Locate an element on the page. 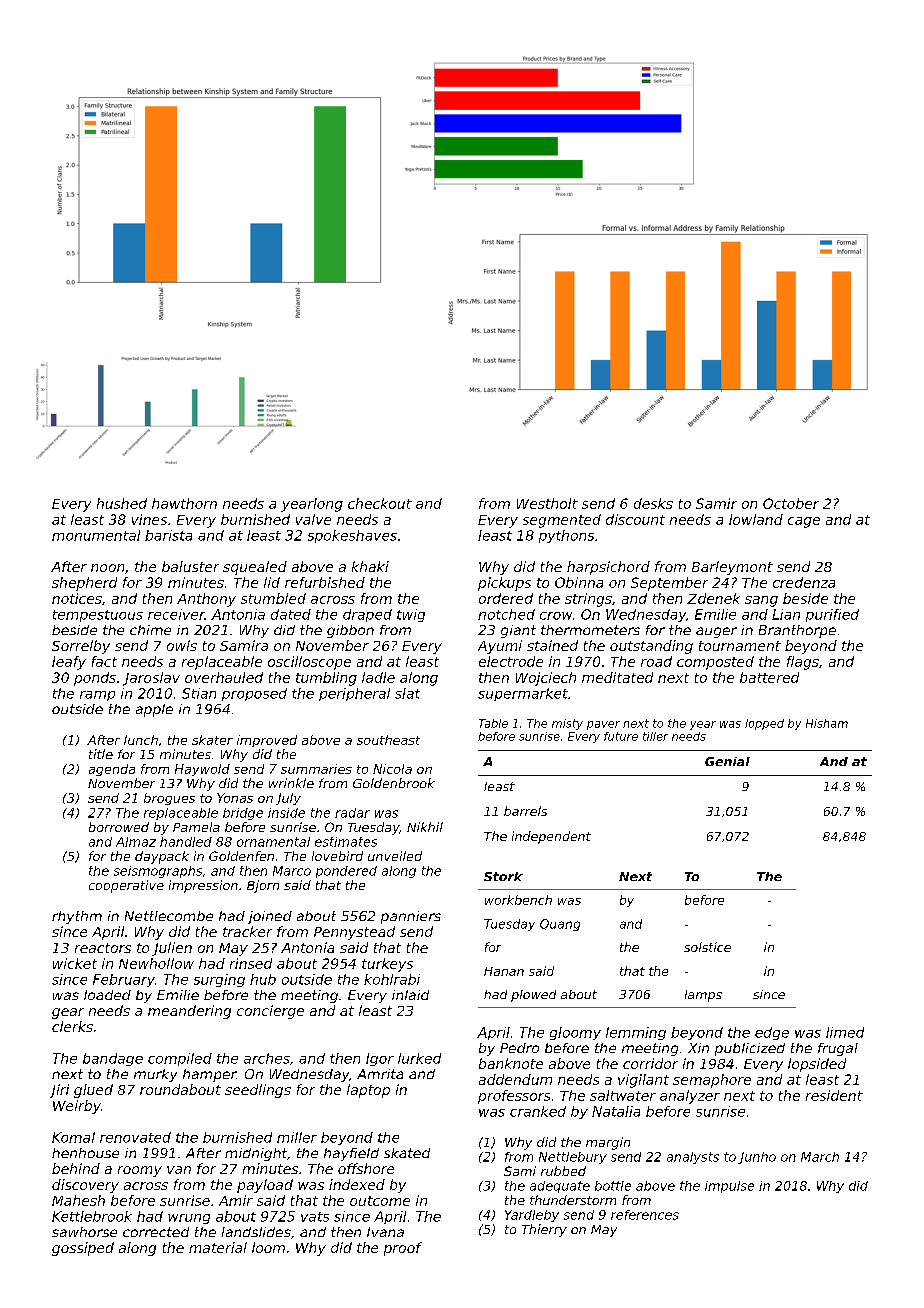 The width and height of the image is (924, 1308). lamps is located at coordinates (703, 996).
